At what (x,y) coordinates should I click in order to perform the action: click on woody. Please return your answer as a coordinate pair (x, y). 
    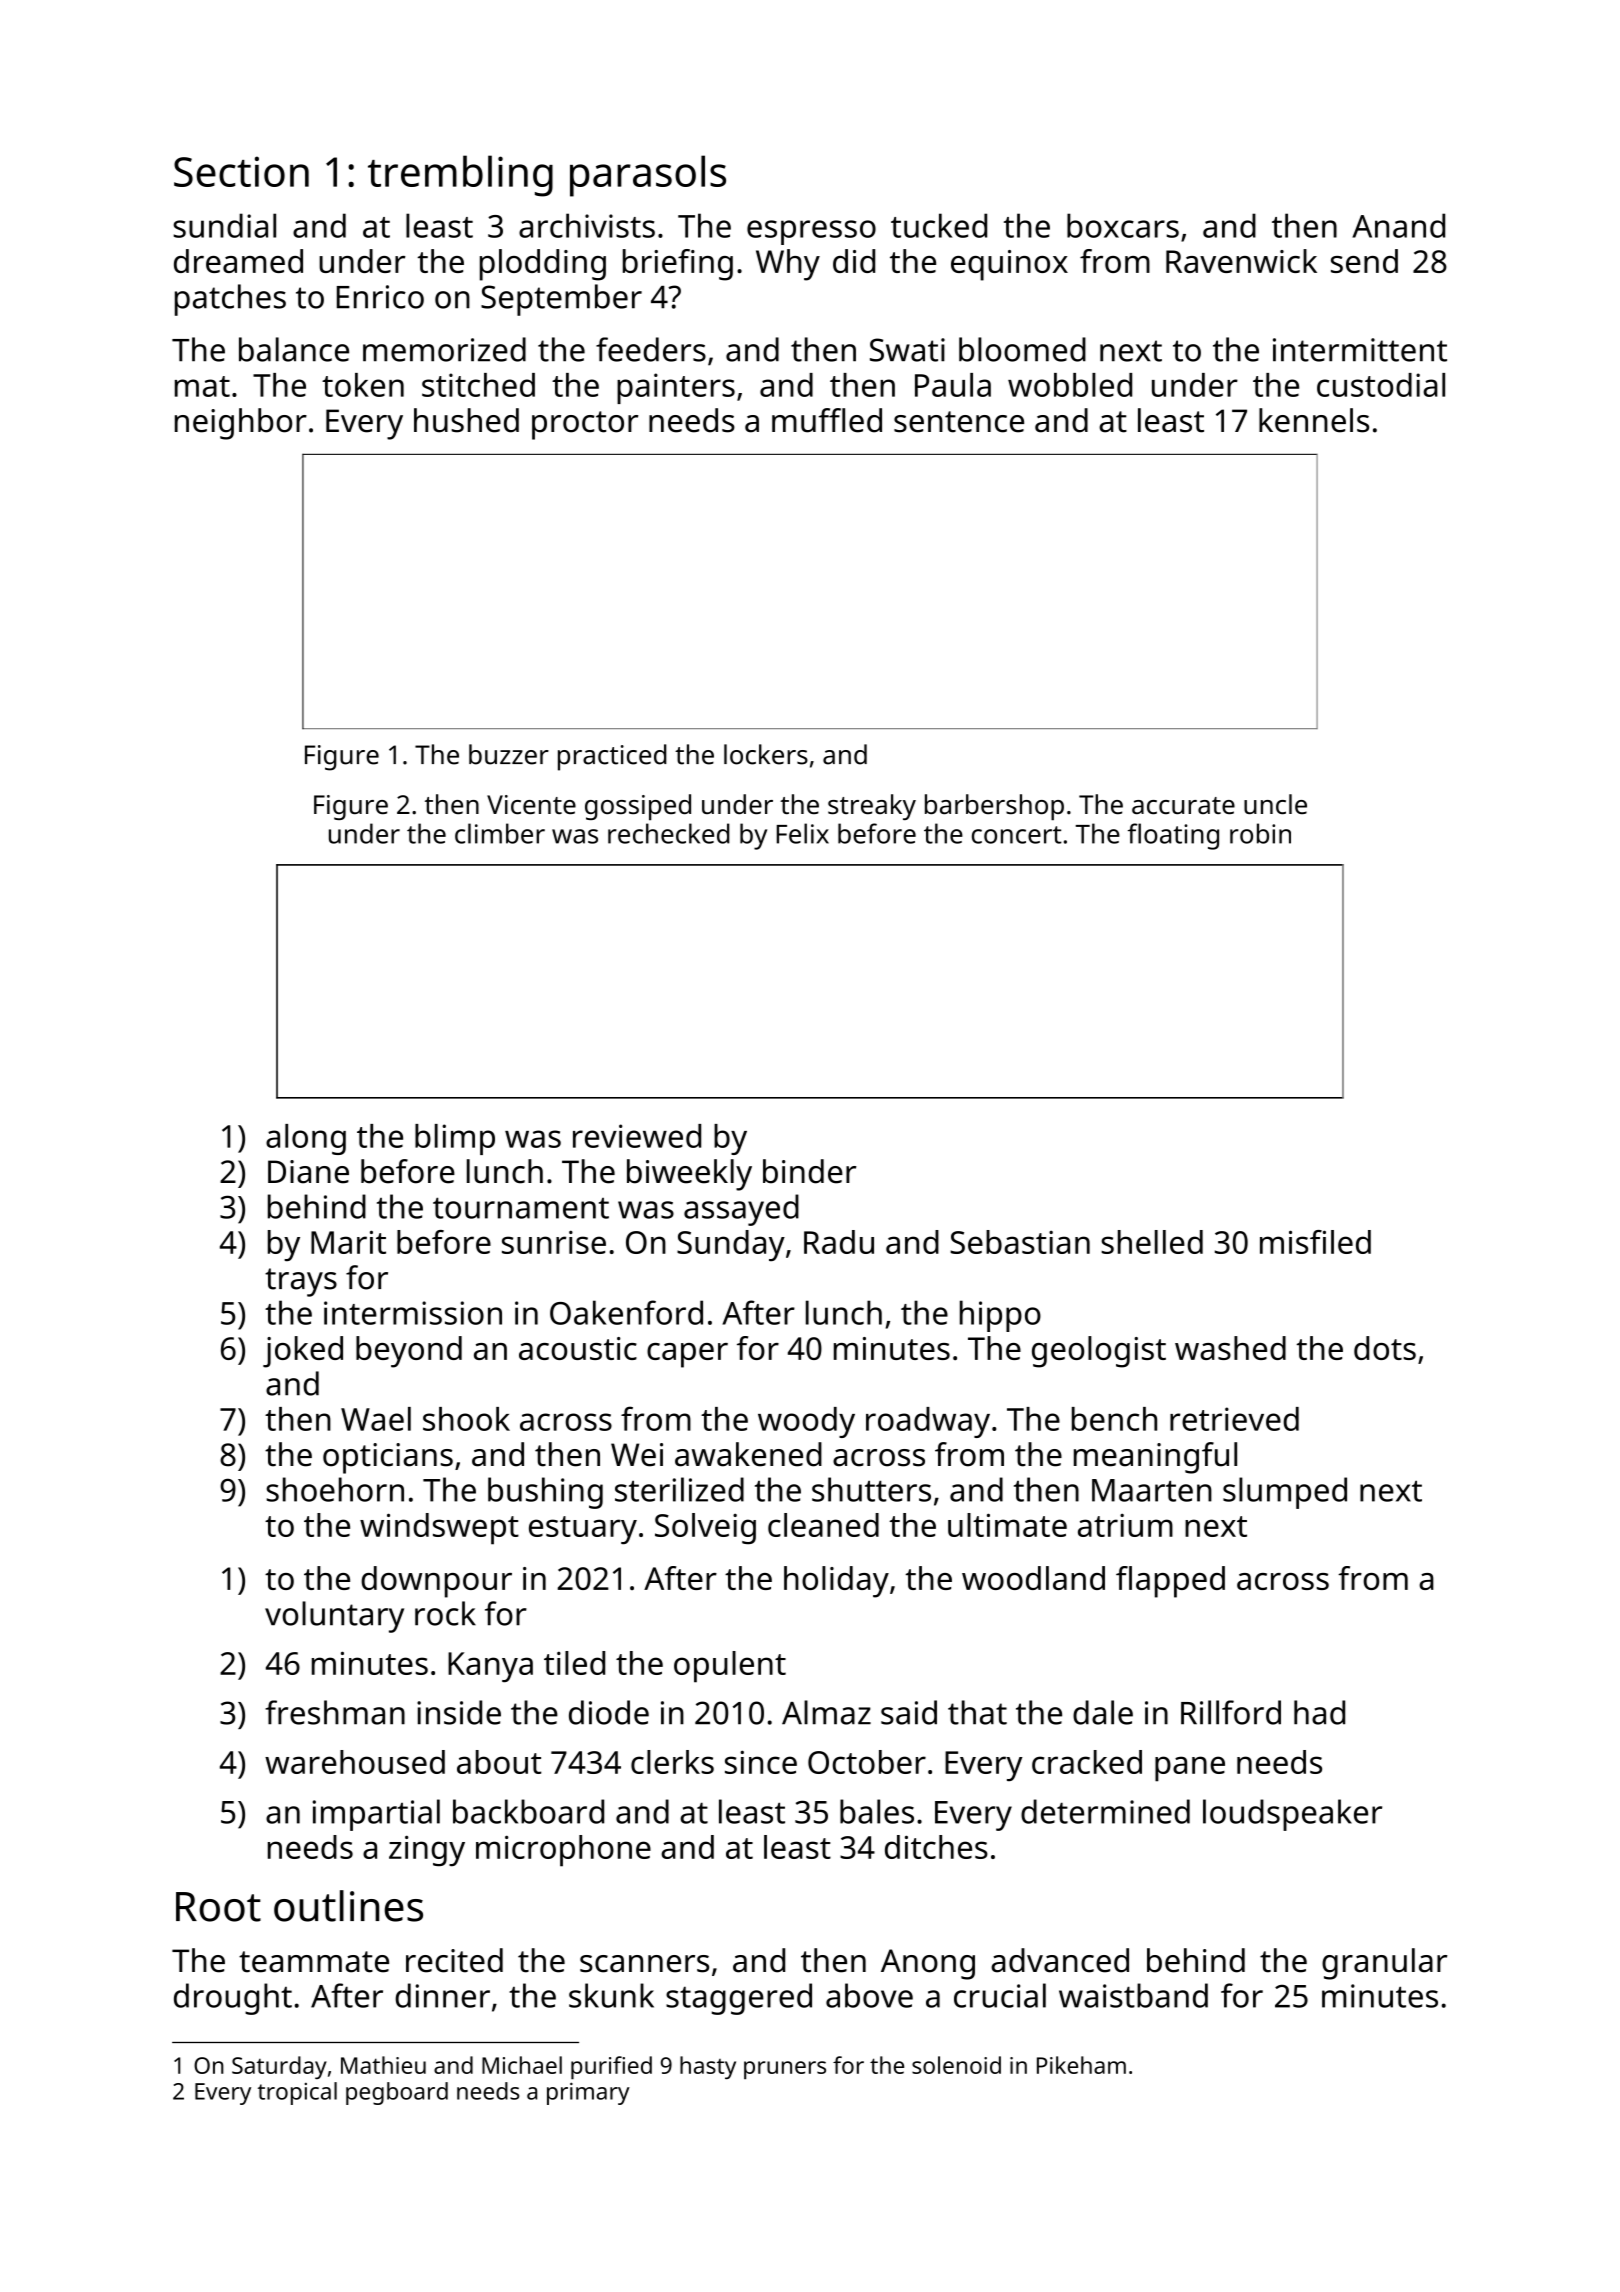
    Looking at the image, I should click on (806, 1422).
